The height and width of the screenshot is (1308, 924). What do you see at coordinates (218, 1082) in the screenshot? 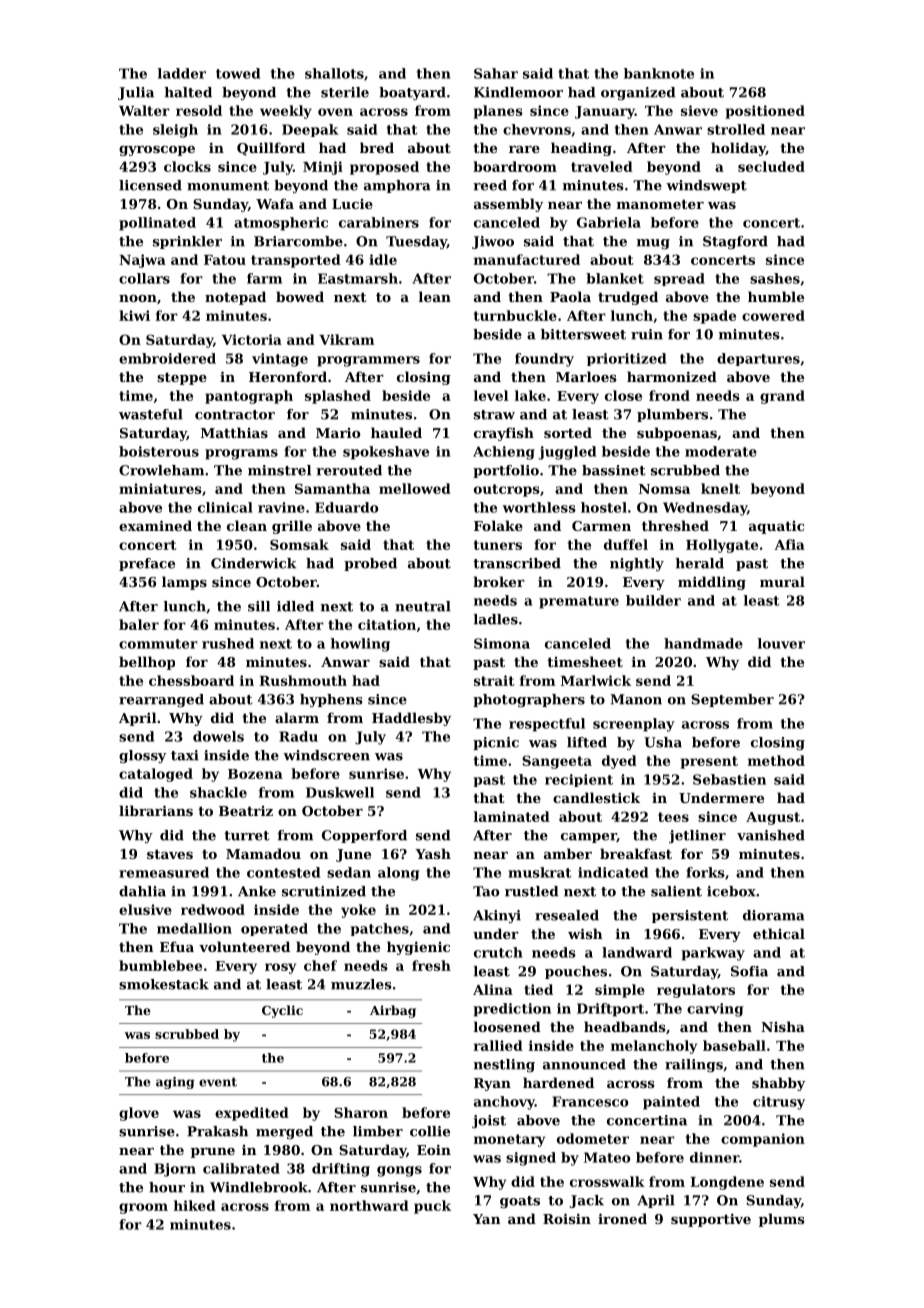
I see `event` at bounding box center [218, 1082].
